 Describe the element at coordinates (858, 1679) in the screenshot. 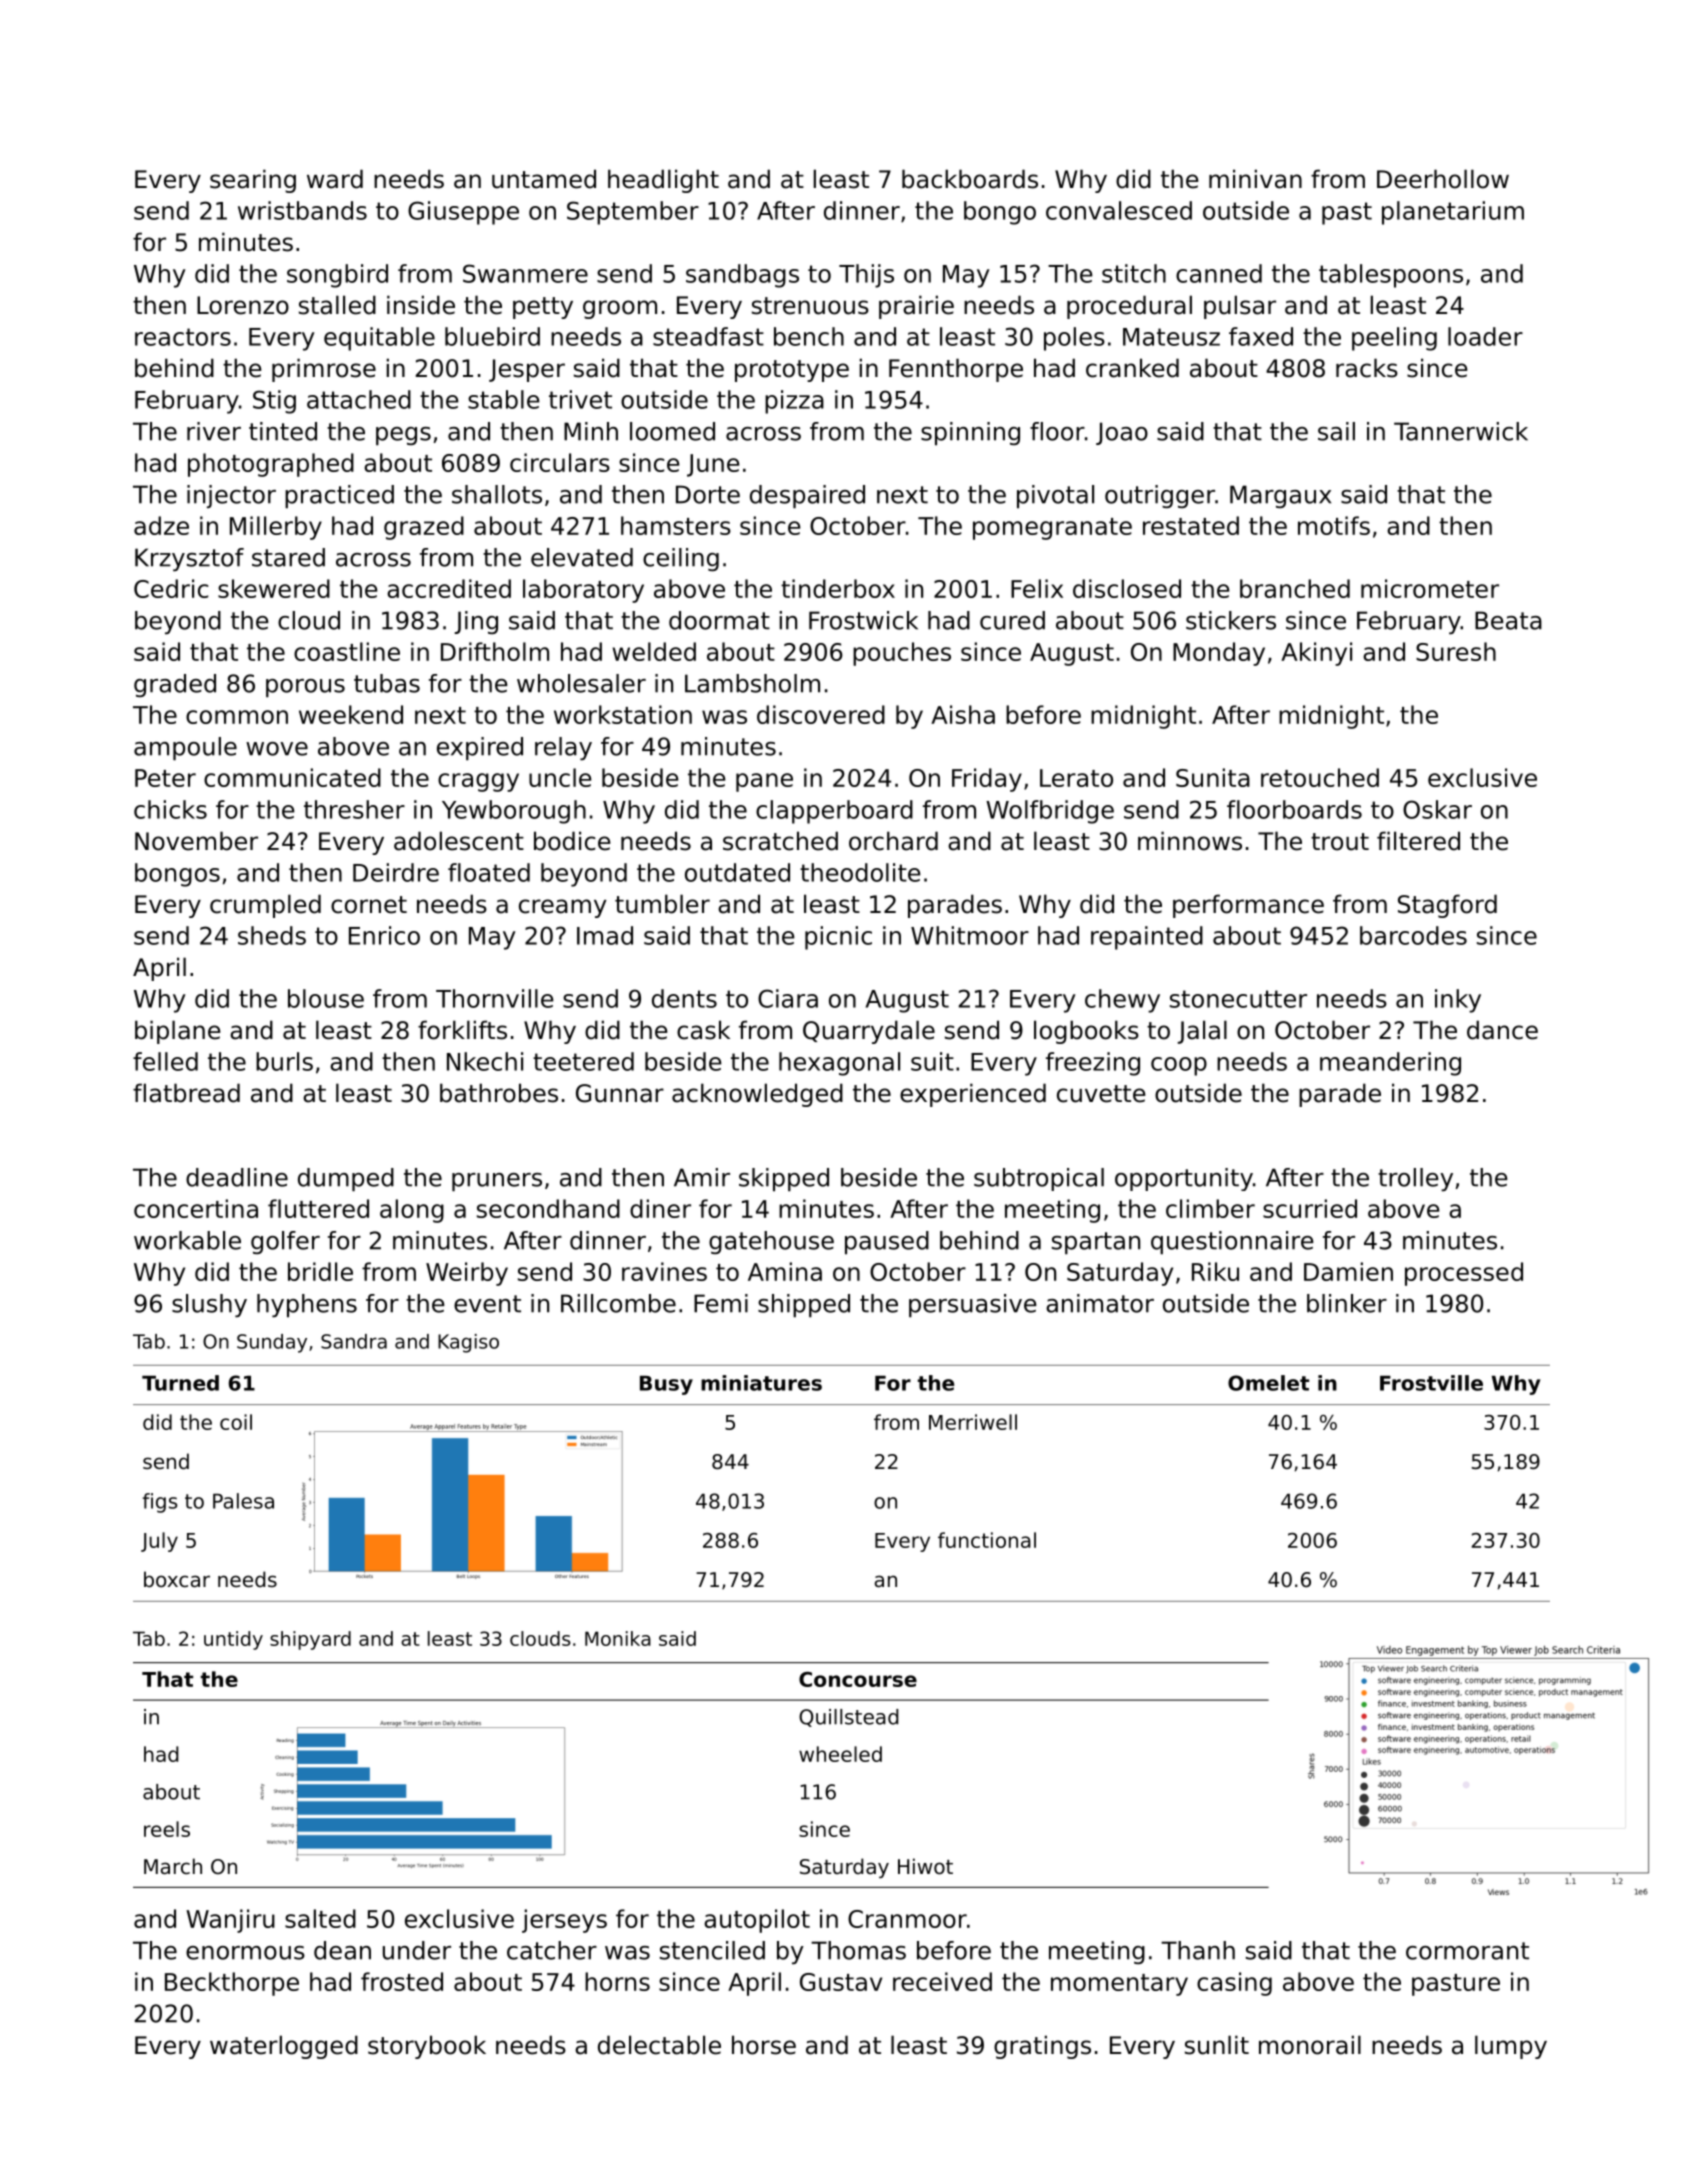

I see `Concourse` at that location.
